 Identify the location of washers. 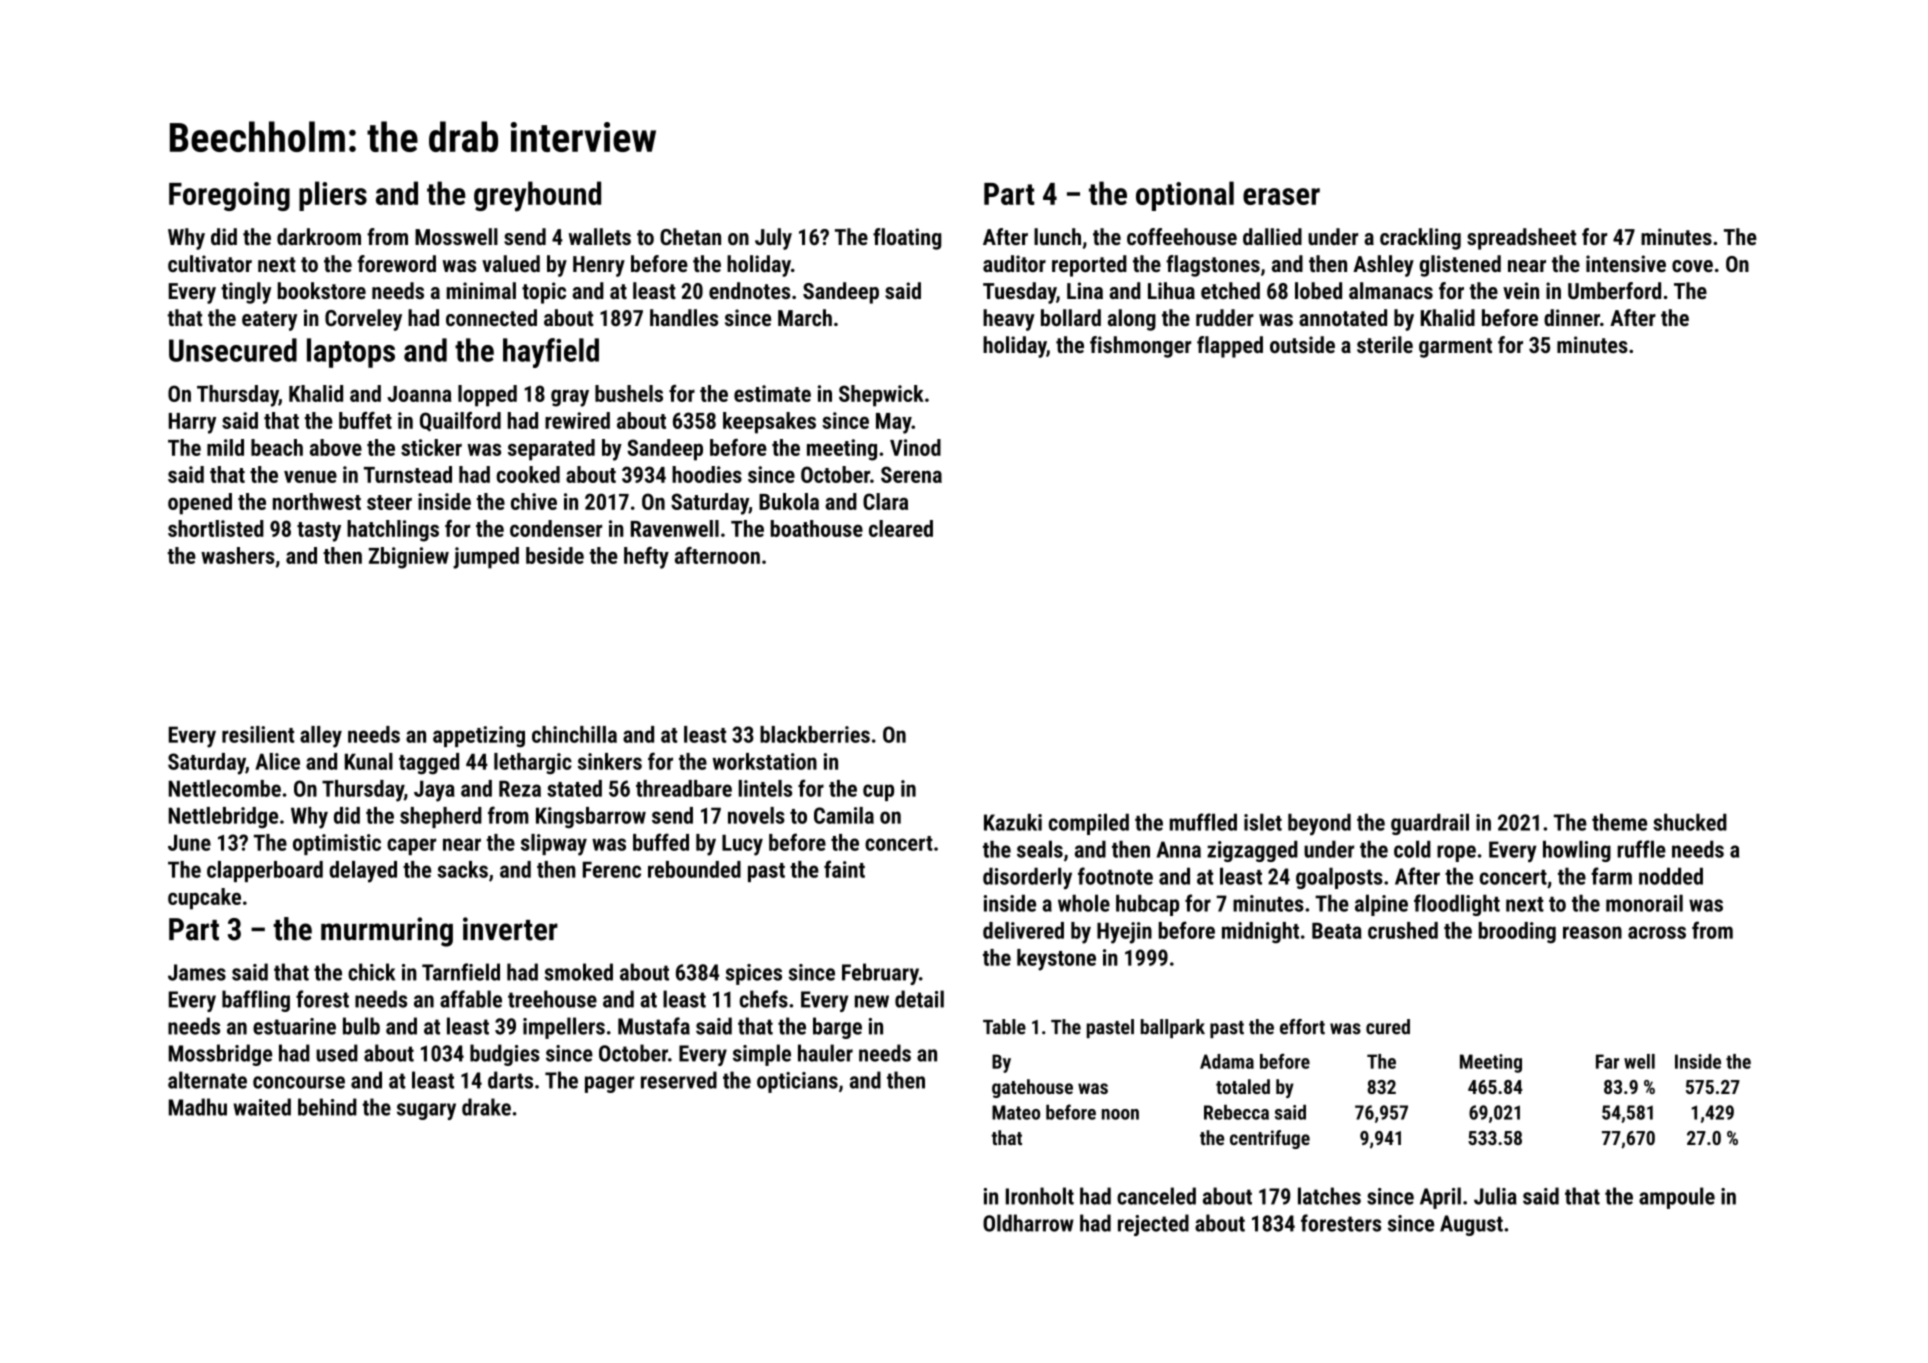
(238, 555).
